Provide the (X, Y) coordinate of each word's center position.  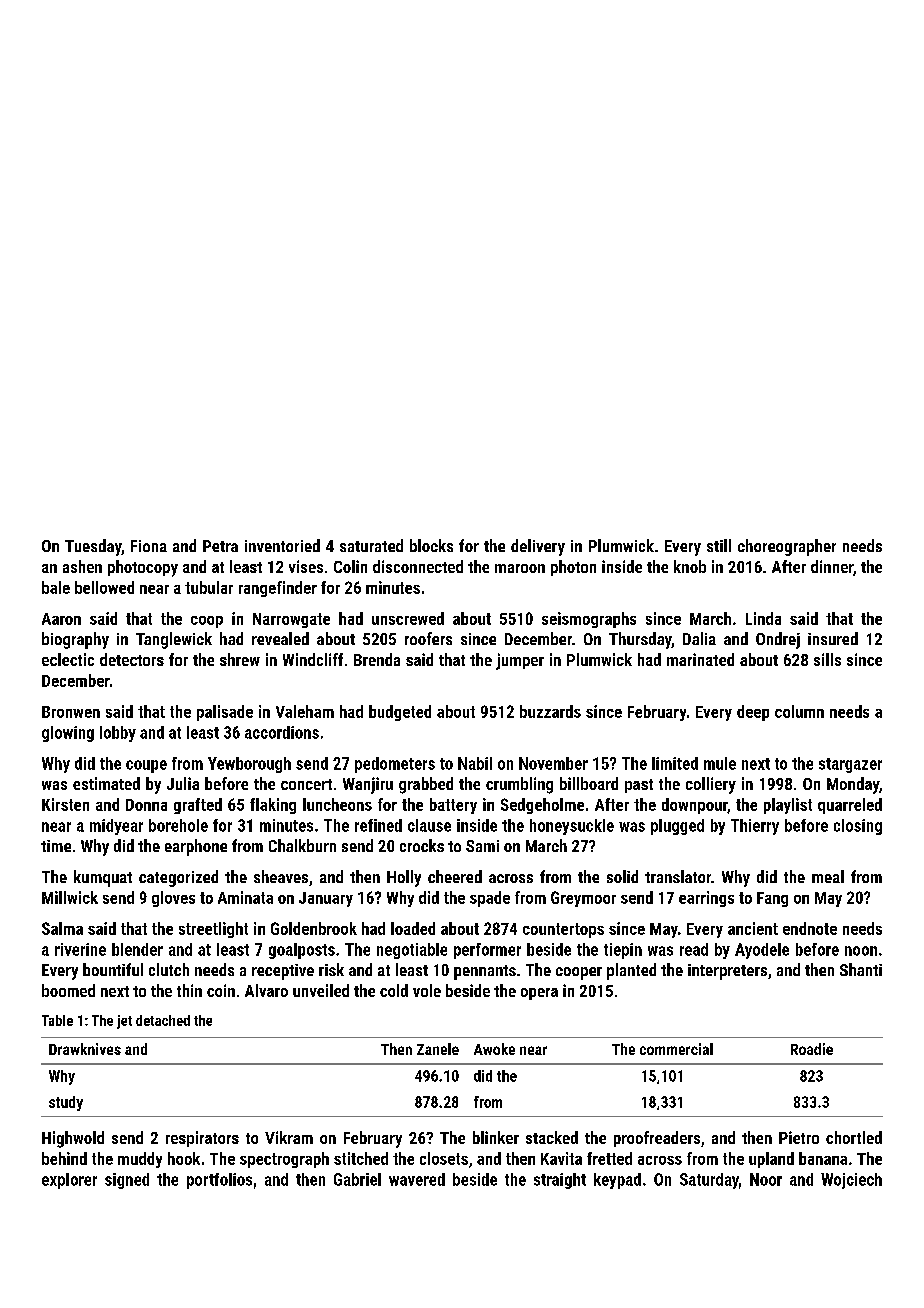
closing (858, 827)
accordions (282, 732)
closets (444, 1158)
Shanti (861, 969)
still (719, 545)
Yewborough (249, 765)
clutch (169, 969)
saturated (371, 545)
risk (331, 969)
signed (127, 1181)
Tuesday (93, 547)
